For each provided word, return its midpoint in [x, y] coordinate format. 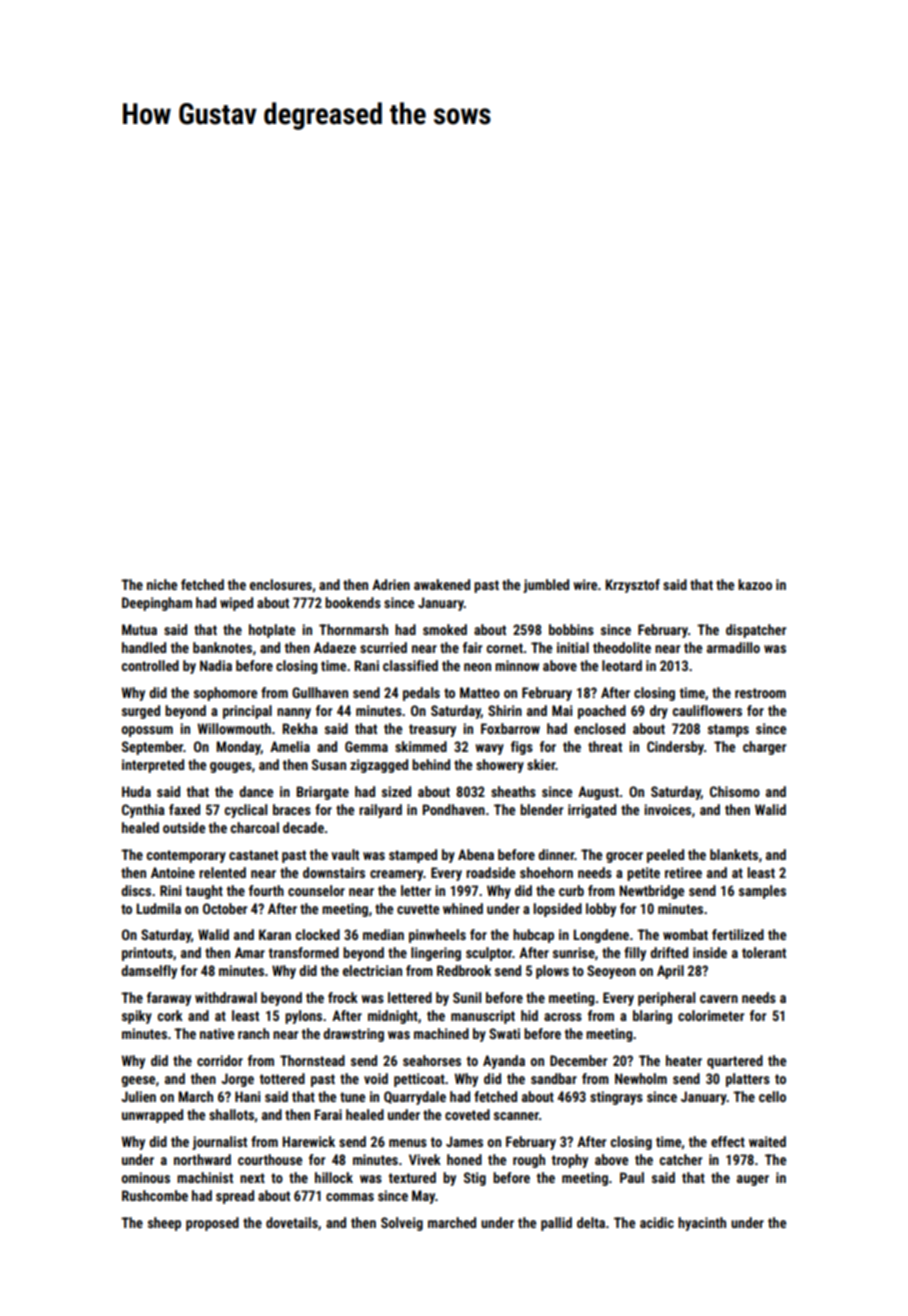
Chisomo [735, 791]
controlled [150, 665]
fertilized [738, 934]
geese [138, 1081]
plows [552, 972]
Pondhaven [453, 809]
